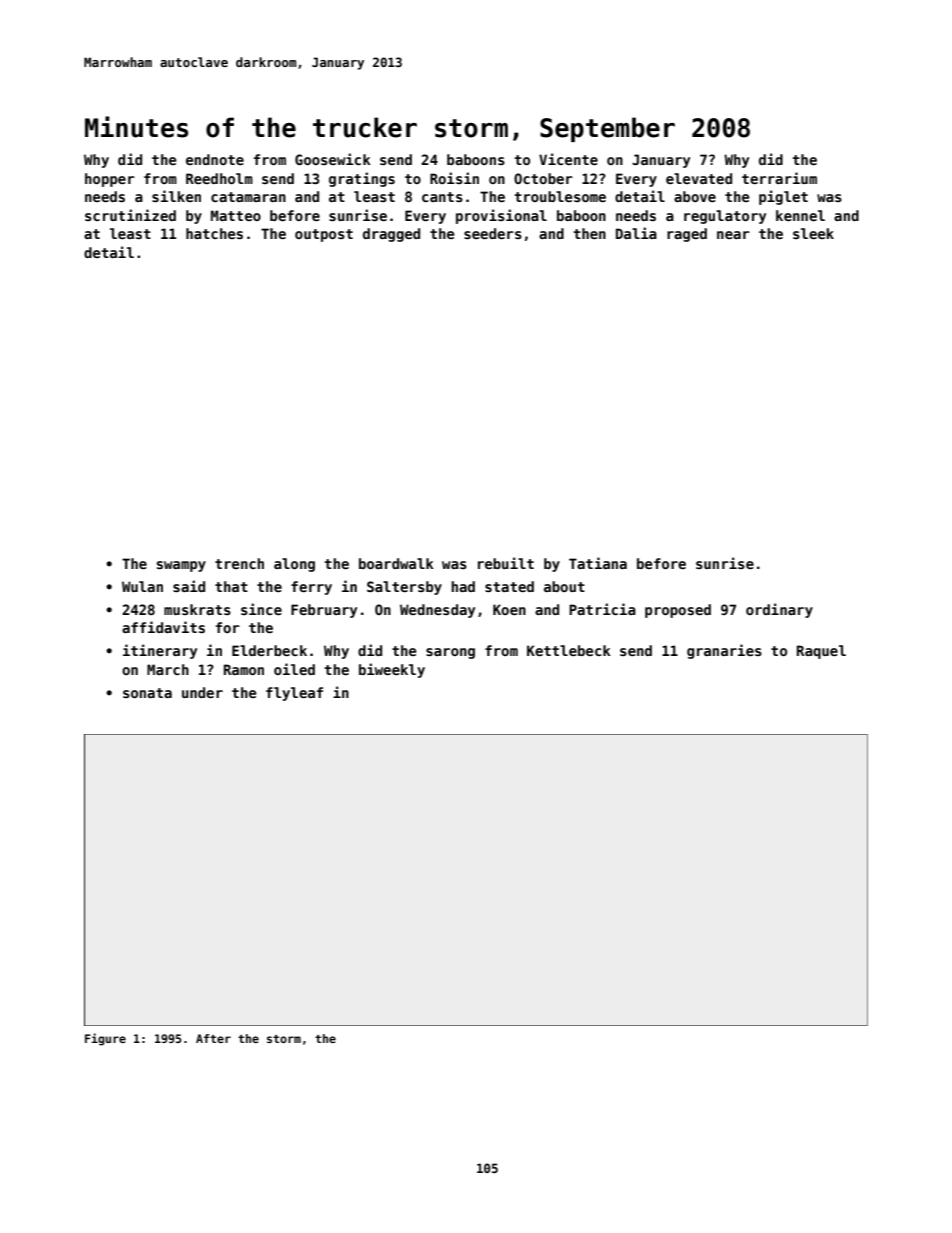  What do you see at coordinates (568, 159) in the screenshot?
I see `Vicente` at bounding box center [568, 159].
